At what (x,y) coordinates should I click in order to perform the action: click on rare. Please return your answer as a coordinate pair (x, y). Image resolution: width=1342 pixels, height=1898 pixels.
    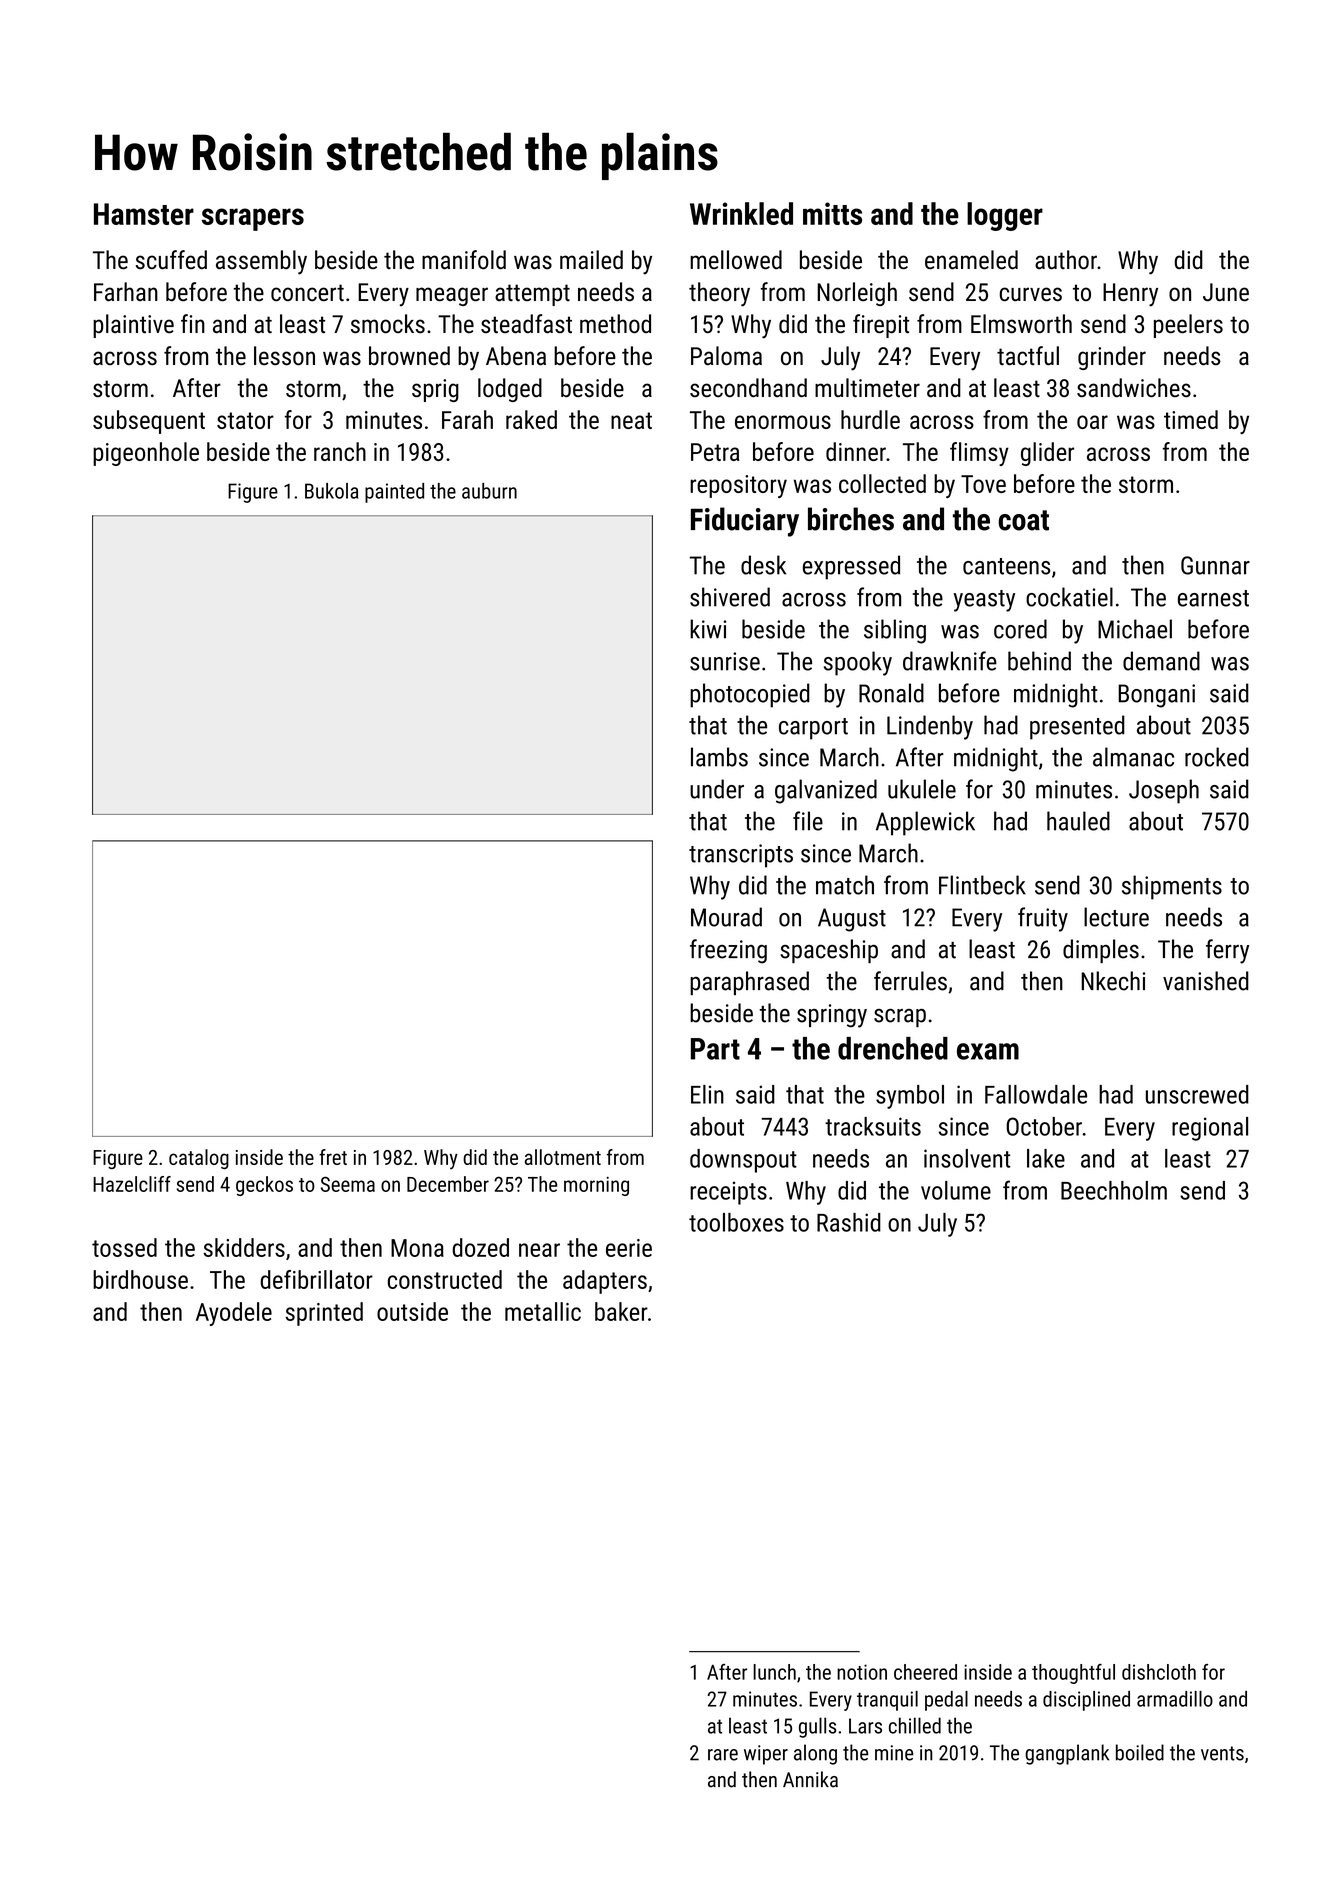
    Looking at the image, I should click on (723, 1755).
